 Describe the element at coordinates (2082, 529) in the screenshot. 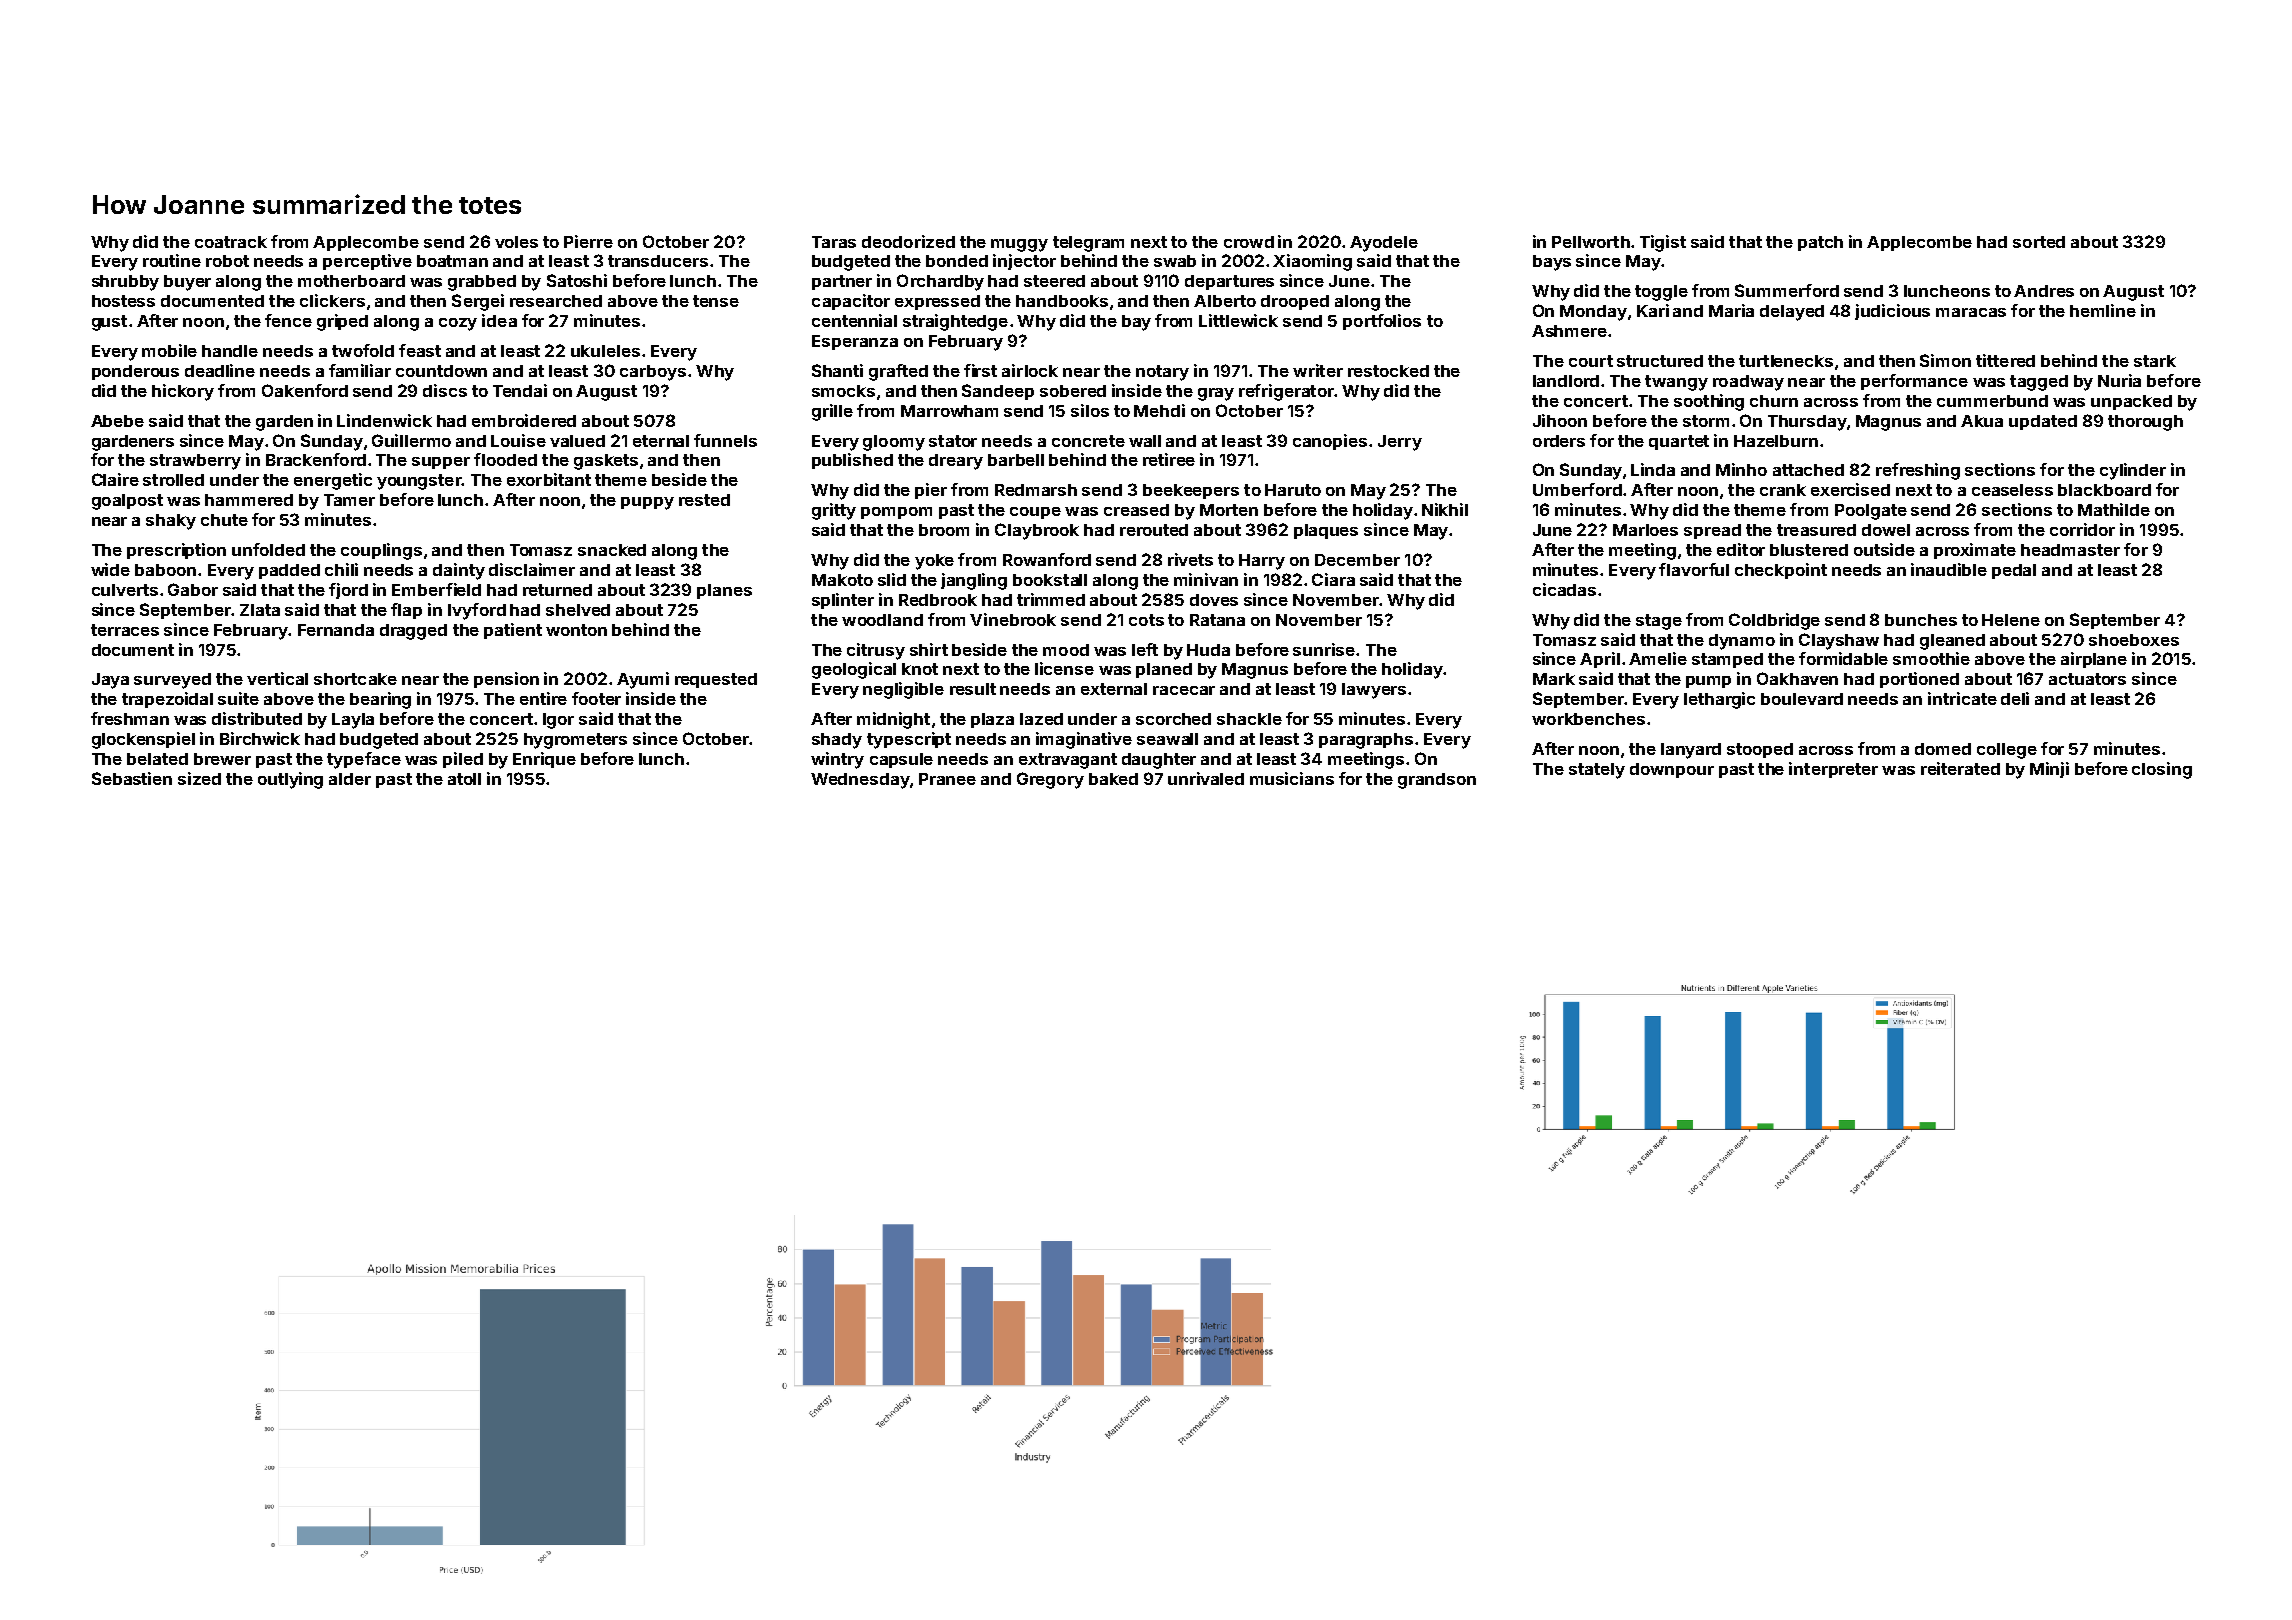

I see `corridor` at that location.
